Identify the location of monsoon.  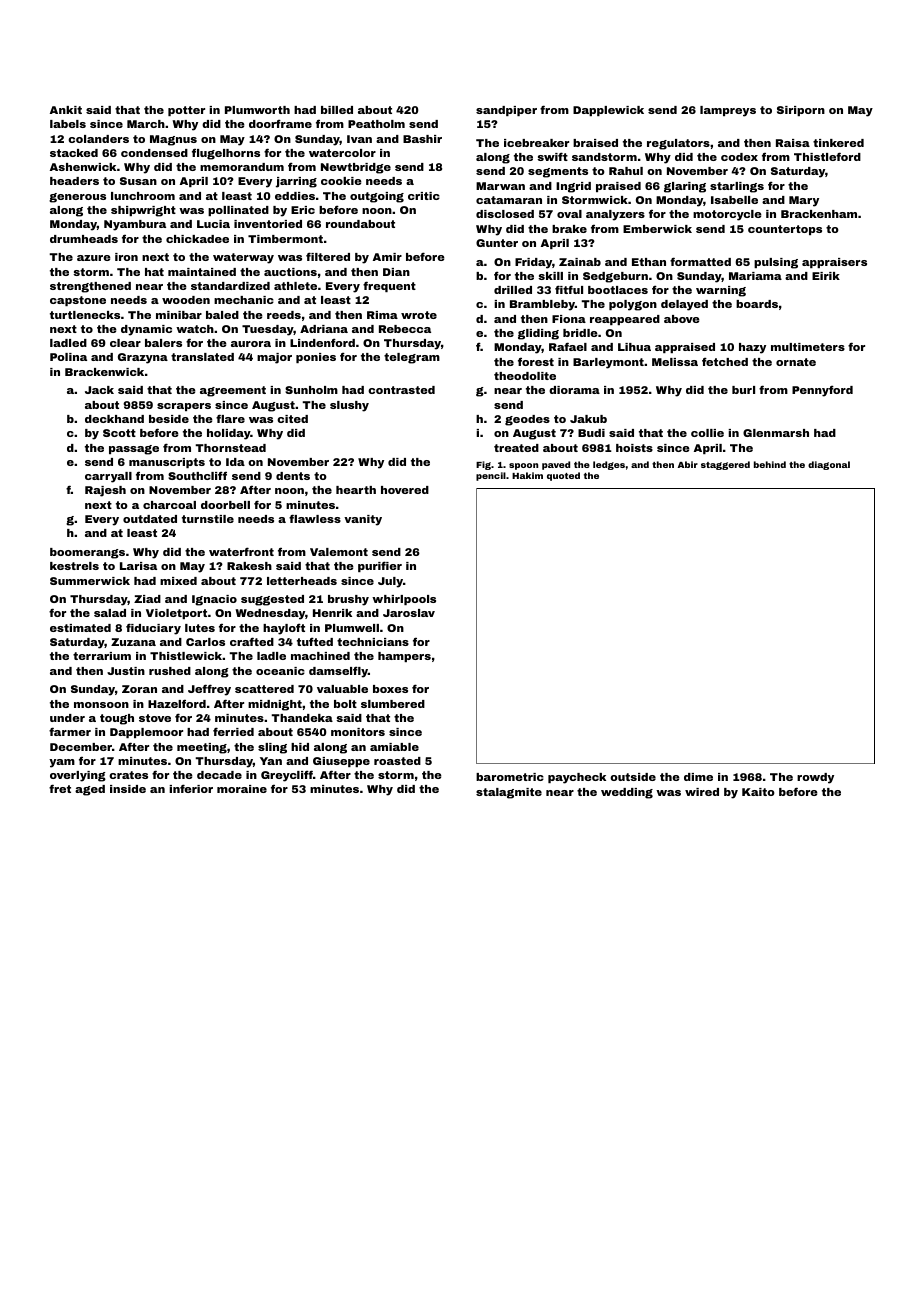
(101, 705).
